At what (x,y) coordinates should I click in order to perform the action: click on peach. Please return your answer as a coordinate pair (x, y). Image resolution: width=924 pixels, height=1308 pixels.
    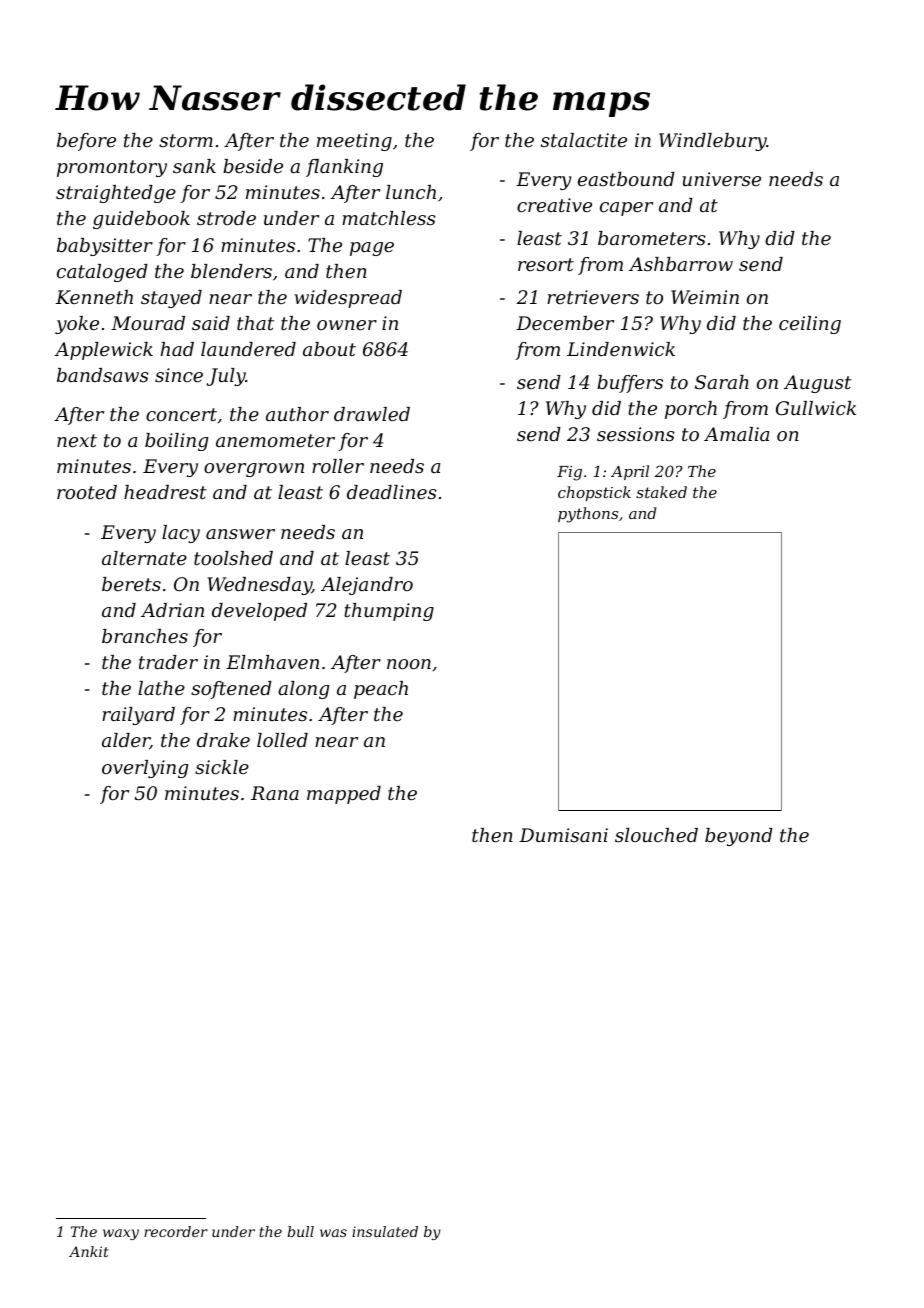
    Looking at the image, I should click on (381, 690).
